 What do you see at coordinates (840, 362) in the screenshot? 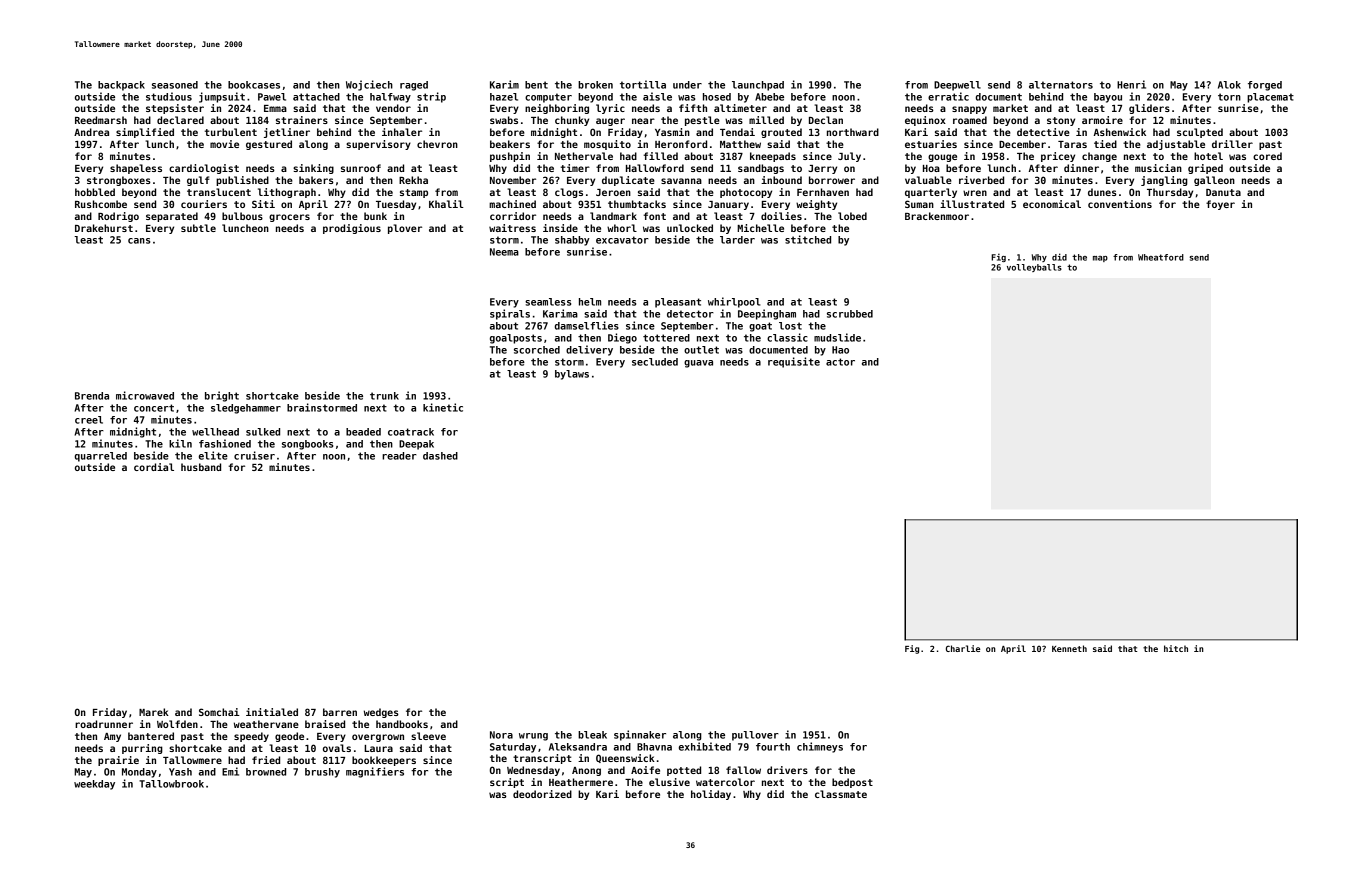
I see `actor` at bounding box center [840, 362].
